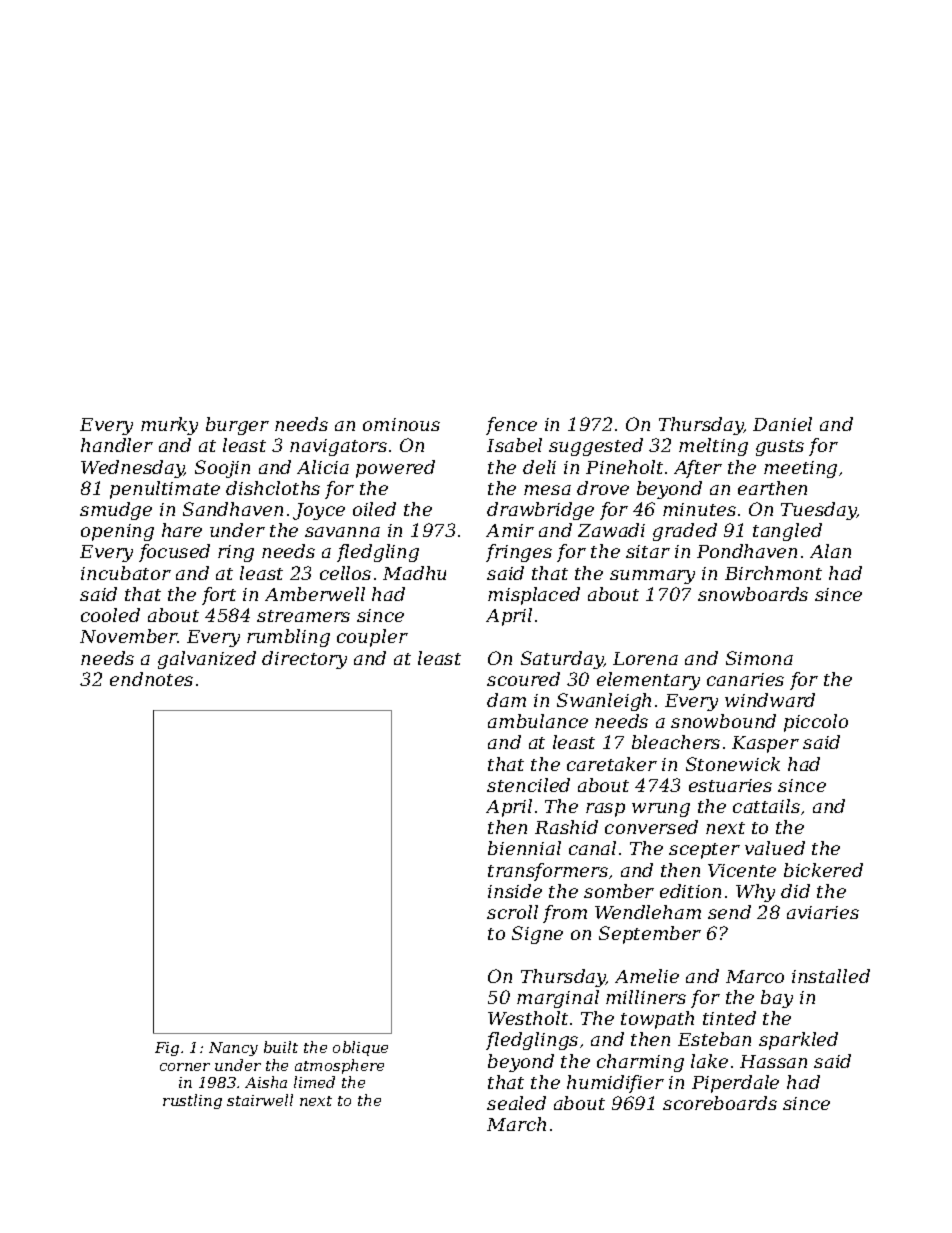  What do you see at coordinates (819, 511) in the document?
I see `Tuesday` at bounding box center [819, 511].
